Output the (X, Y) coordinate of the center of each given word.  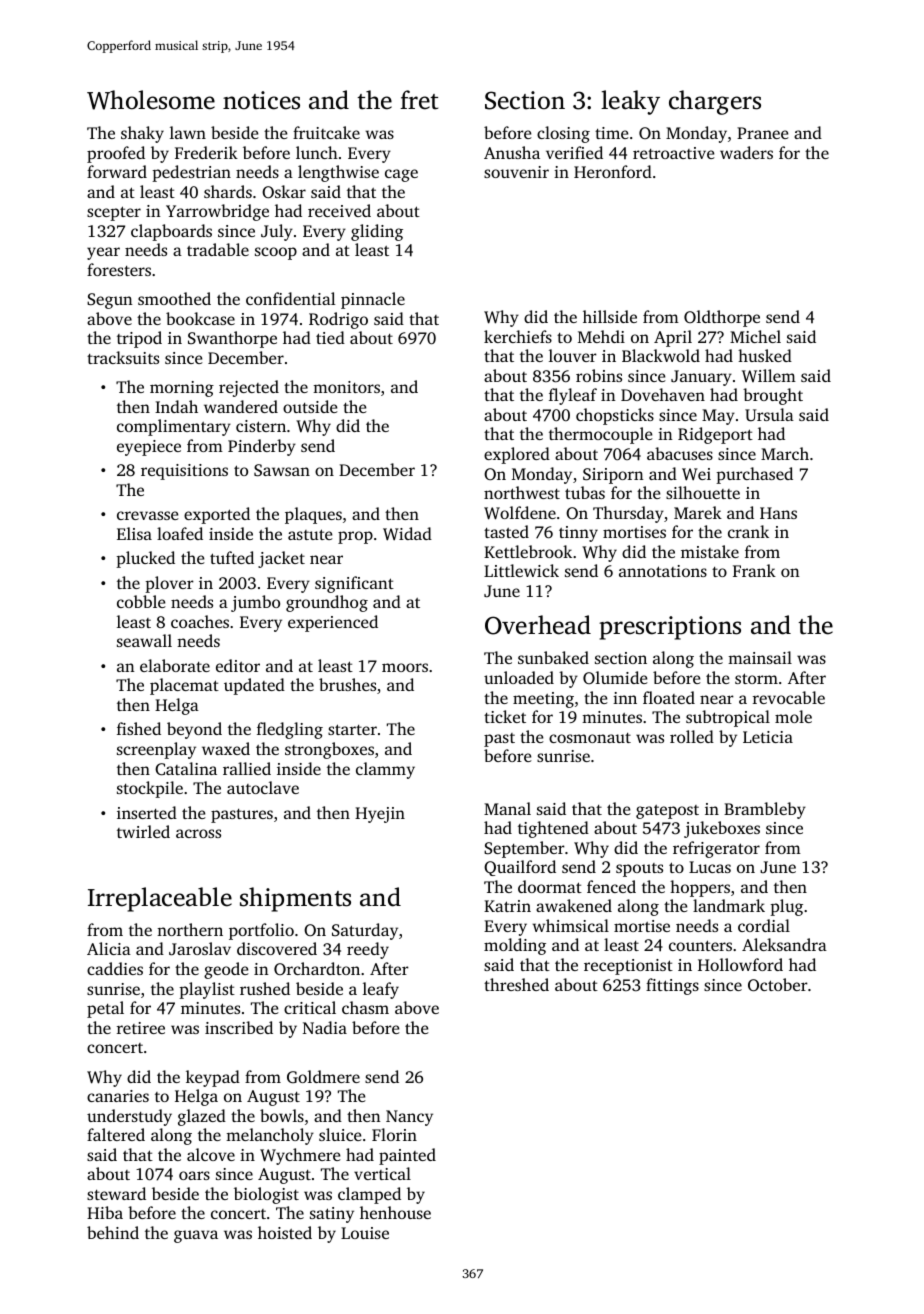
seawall (144, 640)
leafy (381, 990)
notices (261, 100)
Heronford (613, 171)
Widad (407, 534)
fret (419, 100)
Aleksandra (784, 944)
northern (190, 929)
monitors (346, 387)
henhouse (395, 1212)
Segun (110, 301)
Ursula (769, 415)
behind (113, 1232)
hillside (610, 316)
